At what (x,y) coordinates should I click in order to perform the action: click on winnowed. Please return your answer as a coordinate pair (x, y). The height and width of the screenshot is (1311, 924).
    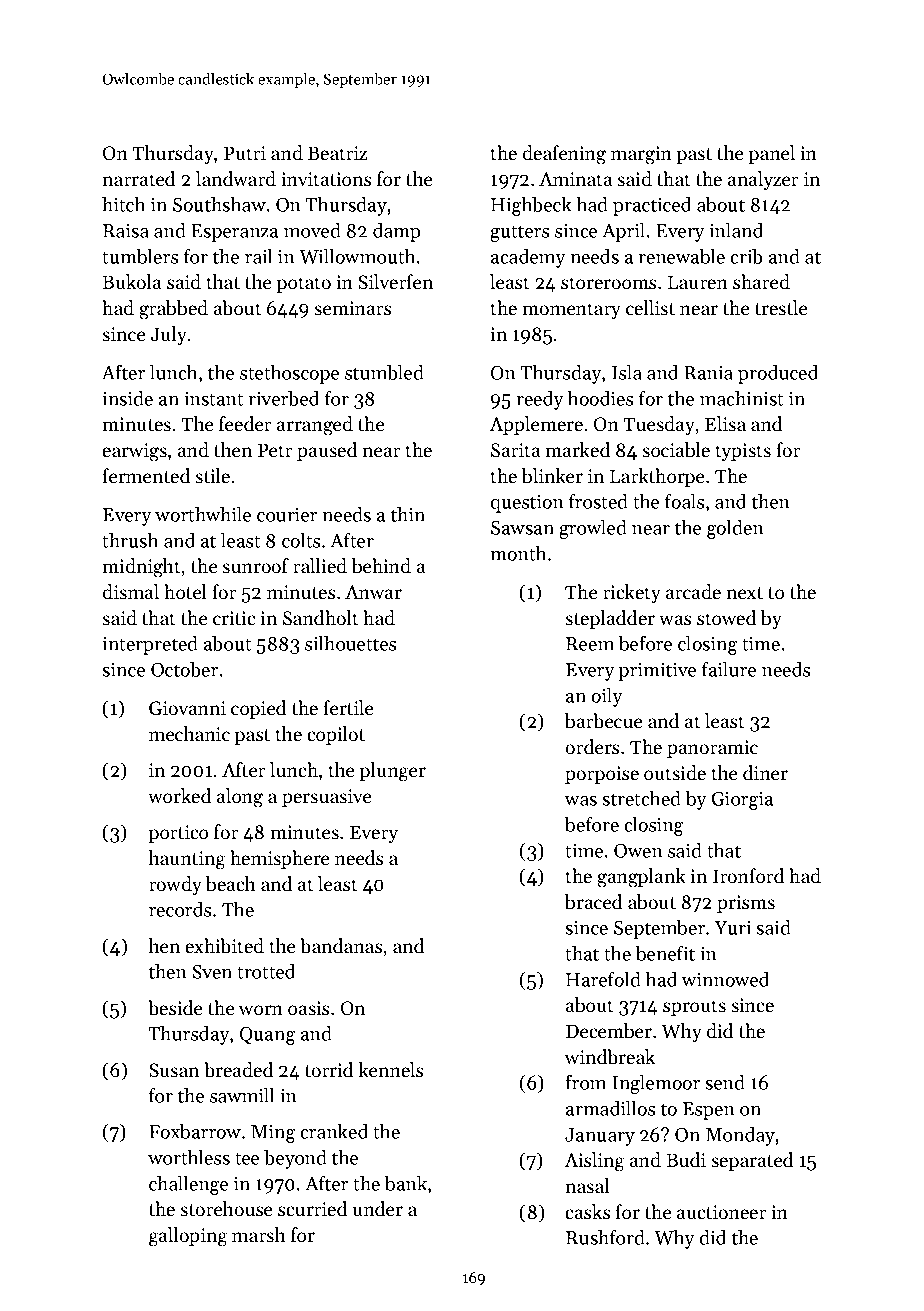
    Looking at the image, I should click on (725, 979).
